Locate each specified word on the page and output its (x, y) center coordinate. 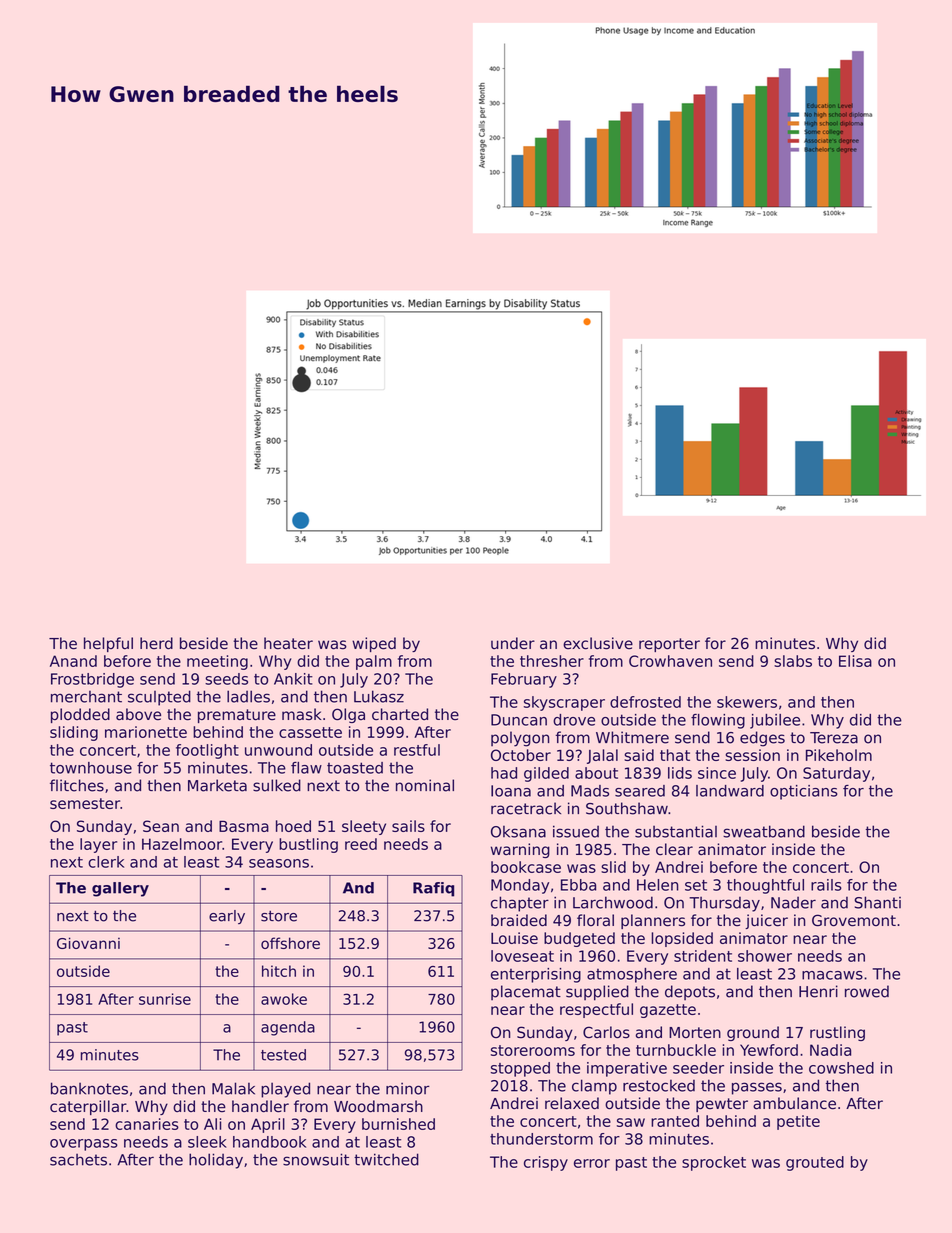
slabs (793, 661)
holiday (216, 1161)
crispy (546, 1163)
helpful (108, 644)
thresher (552, 661)
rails (826, 885)
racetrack (526, 808)
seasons (279, 863)
